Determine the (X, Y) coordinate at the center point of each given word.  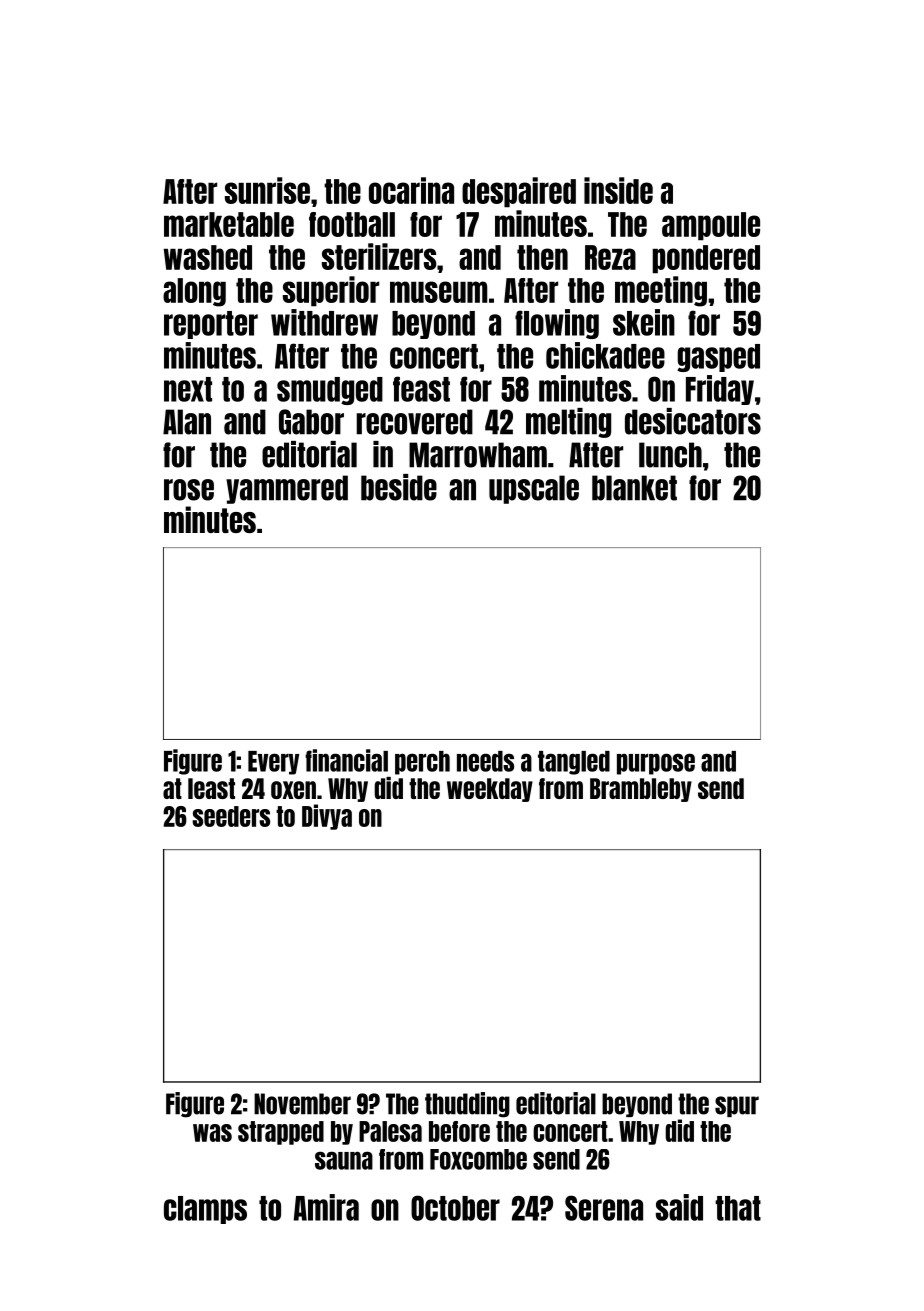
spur (737, 1106)
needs (485, 761)
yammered (287, 489)
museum (439, 292)
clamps (205, 1210)
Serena (604, 1208)
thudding (467, 1105)
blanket (634, 488)
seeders (231, 816)
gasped (718, 358)
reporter (211, 325)
